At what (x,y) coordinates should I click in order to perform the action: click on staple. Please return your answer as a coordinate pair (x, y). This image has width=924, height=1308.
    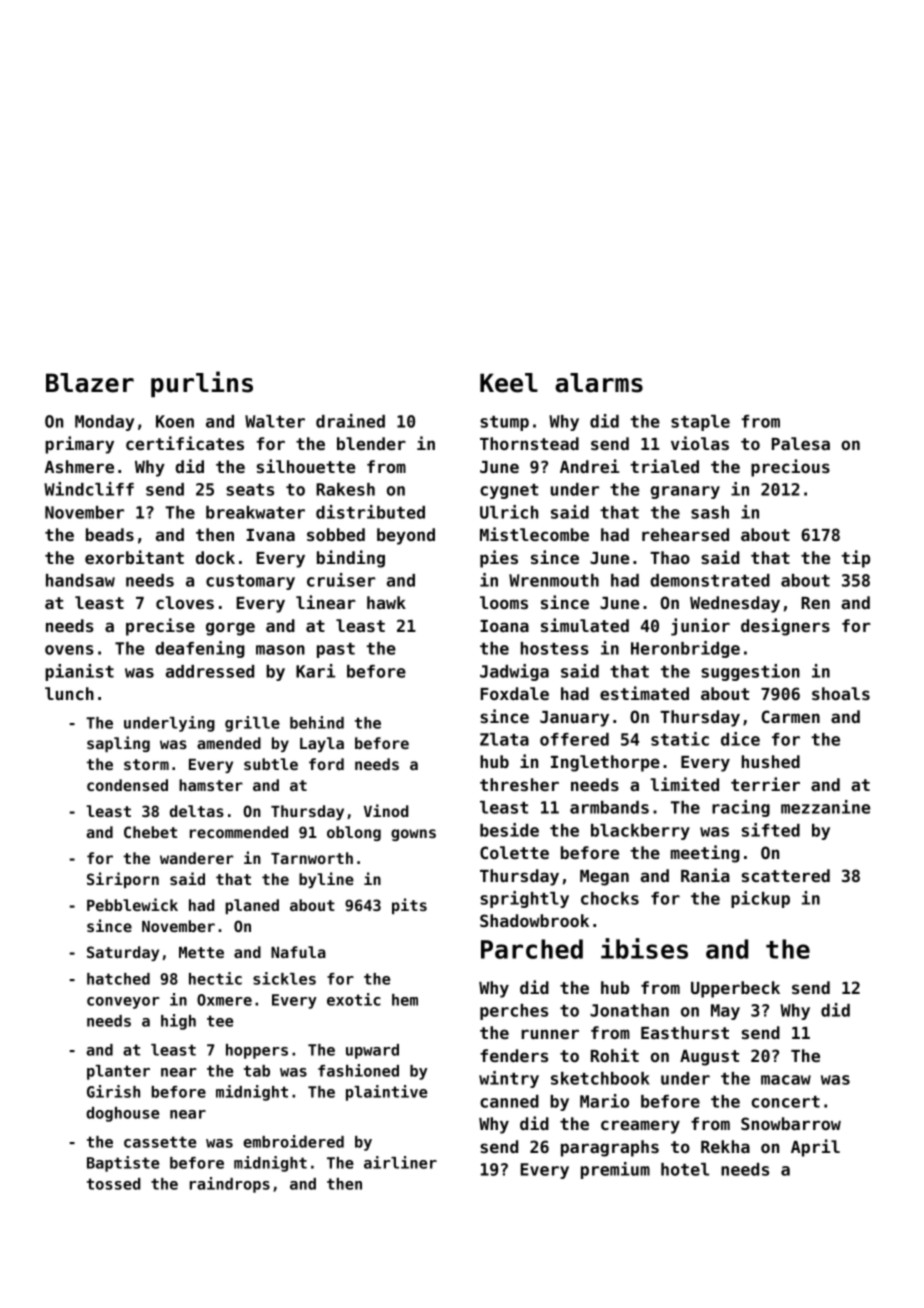
    Looking at the image, I should click on (700, 423).
